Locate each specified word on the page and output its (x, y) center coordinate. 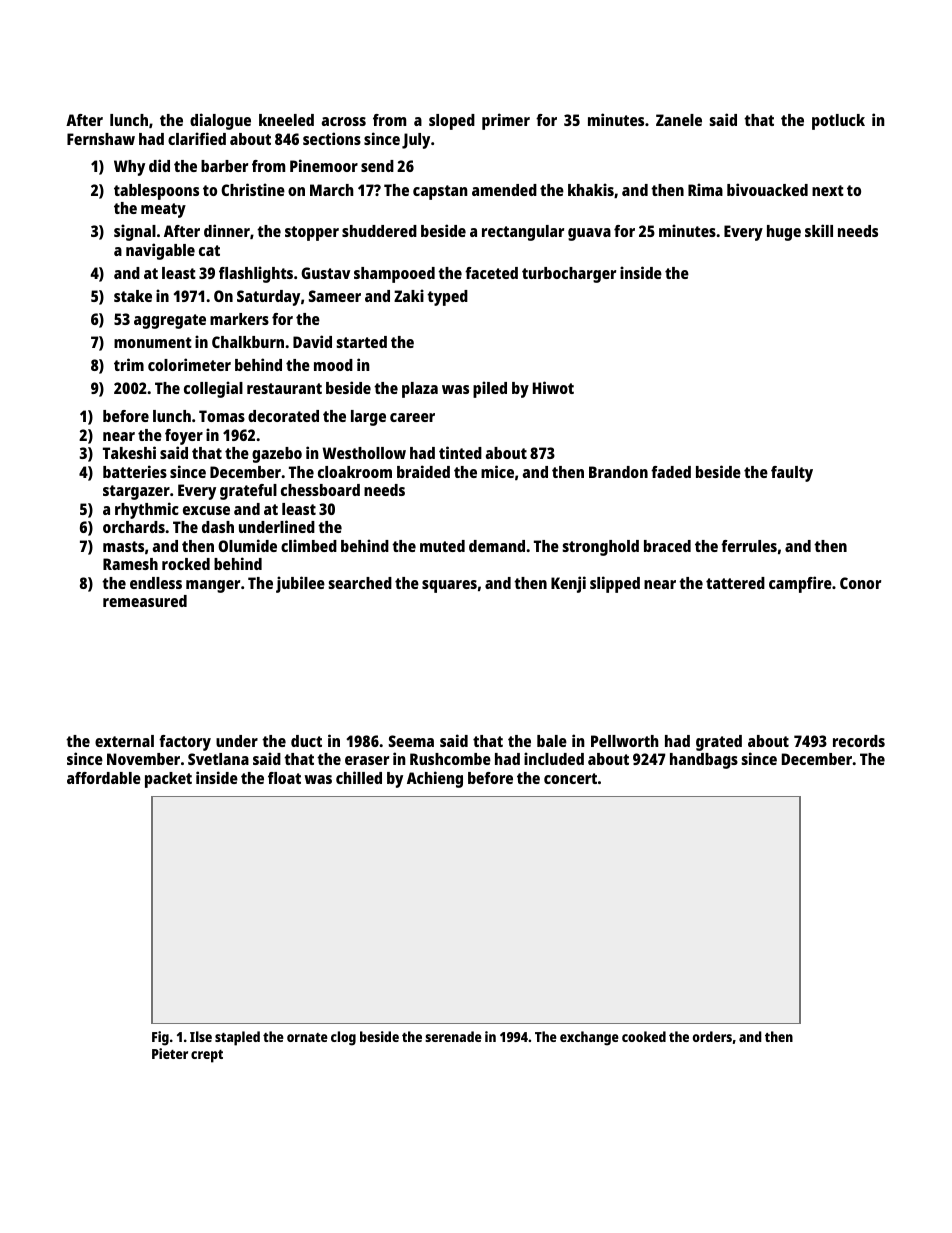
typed (447, 298)
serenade (453, 1036)
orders (712, 1036)
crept (207, 1056)
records (859, 741)
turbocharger (569, 275)
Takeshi (129, 452)
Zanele (679, 120)
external (124, 741)
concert (570, 778)
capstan (440, 192)
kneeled (286, 120)
